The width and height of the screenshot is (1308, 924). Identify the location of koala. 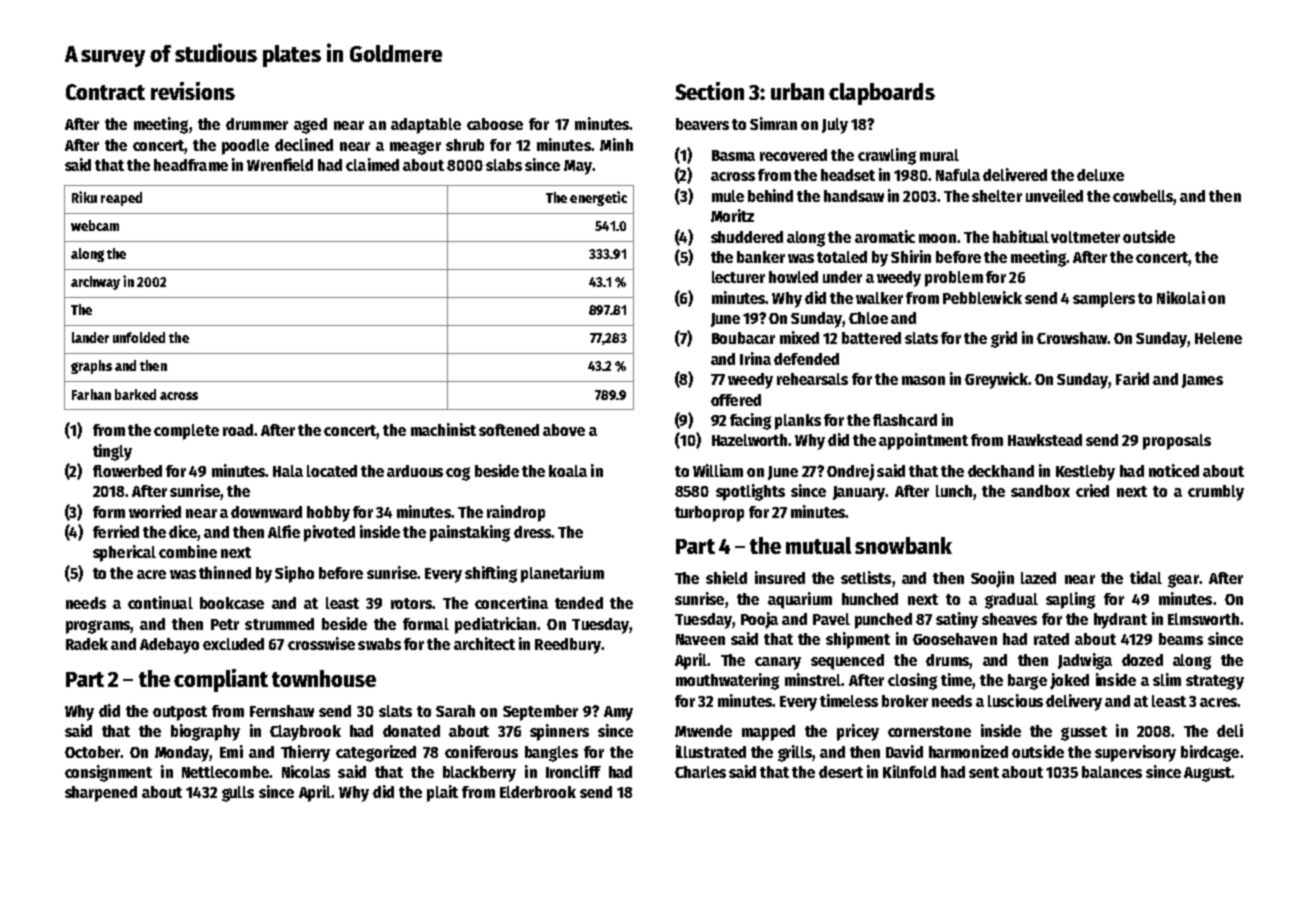
(568, 471).
